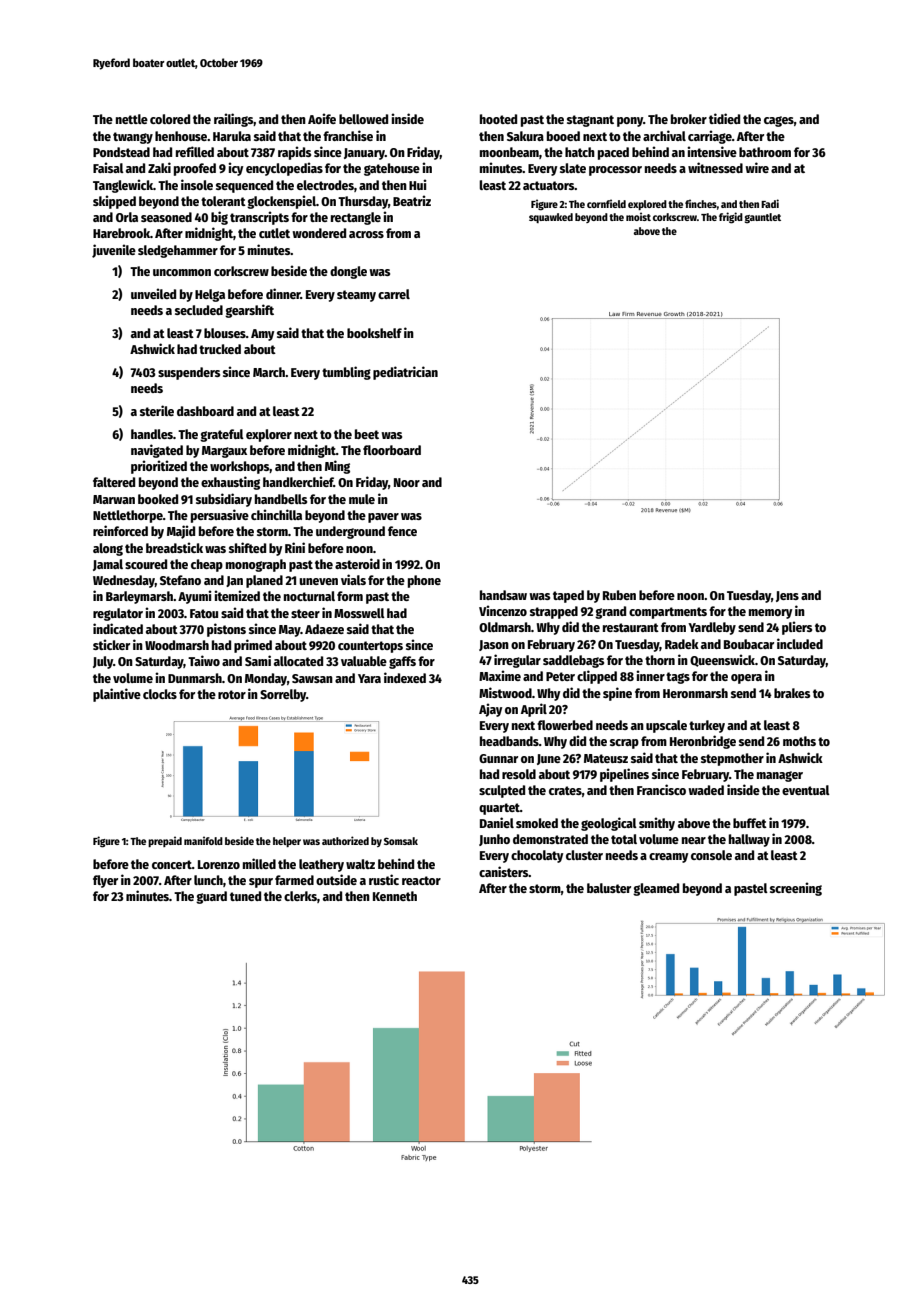 Image resolution: width=924 pixels, height=1308 pixels. I want to click on sculpted, so click(502, 791).
